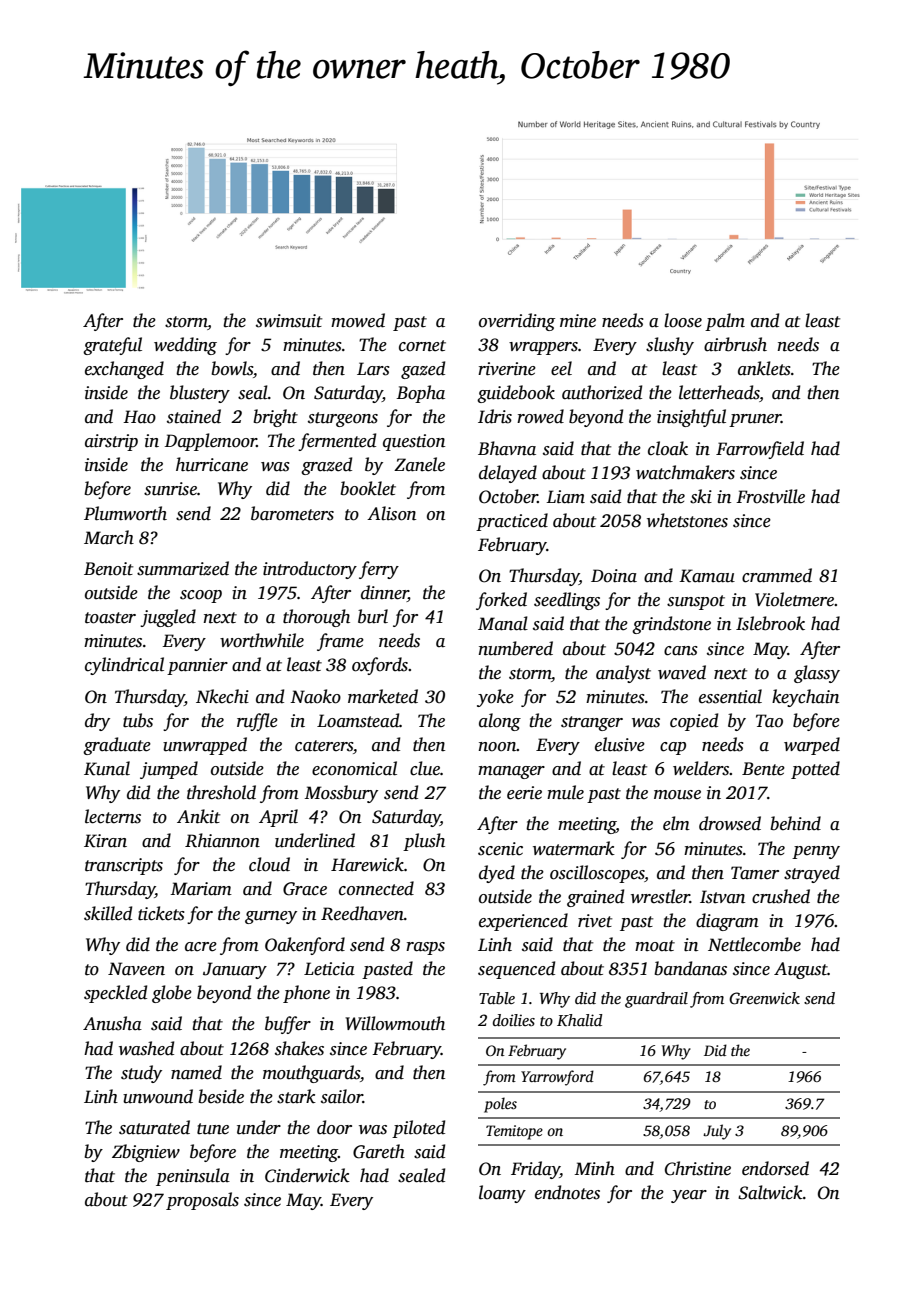 Image resolution: width=924 pixels, height=1308 pixels. What do you see at coordinates (557, 1078) in the page?
I see `Yarrowford` at bounding box center [557, 1078].
